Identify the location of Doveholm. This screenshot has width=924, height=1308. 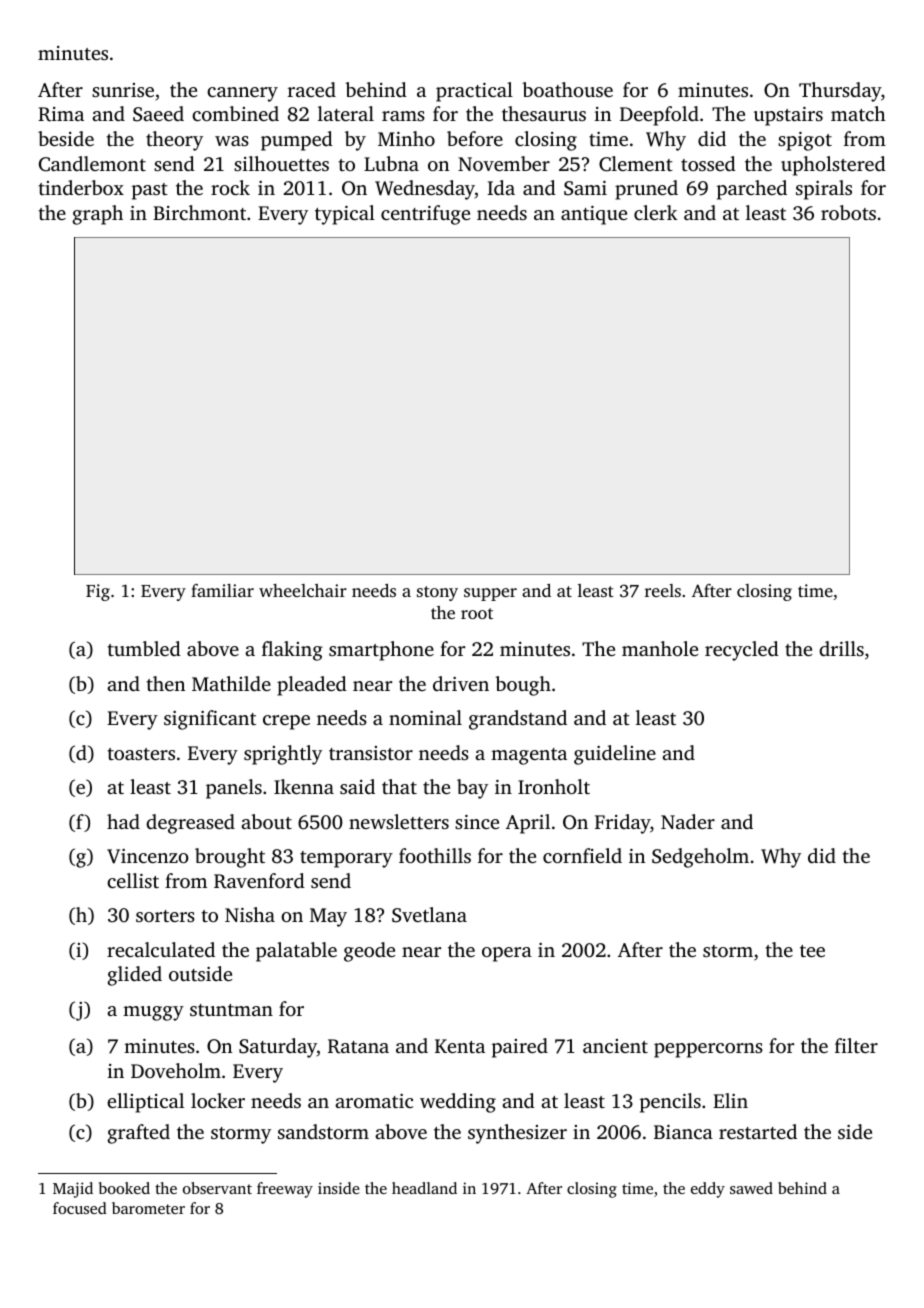
(176, 1070).
